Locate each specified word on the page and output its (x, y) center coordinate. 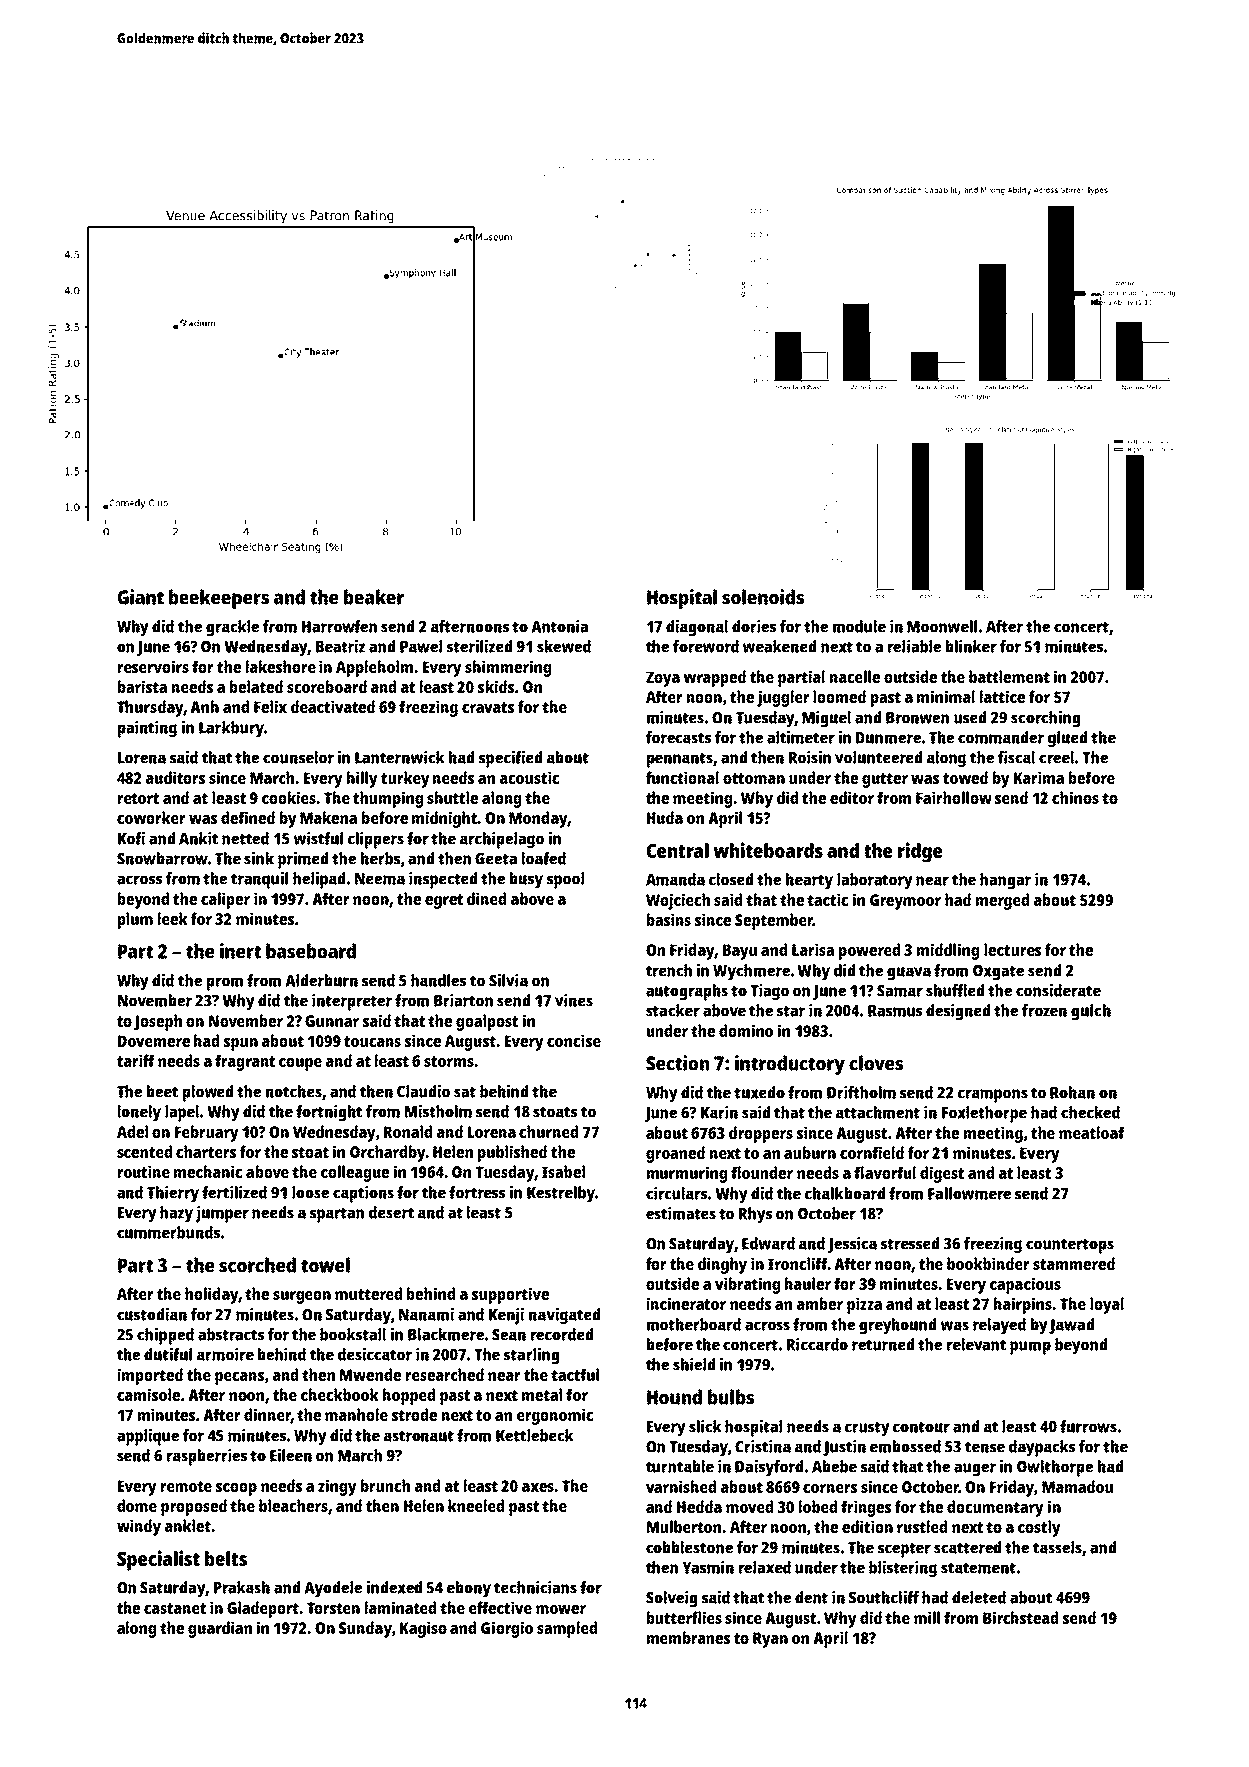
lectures (1012, 949)
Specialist (158, 1560)
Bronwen (917, 718)
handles (438, 980)
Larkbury (231, 729)
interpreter (352, 1002)
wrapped (714, 678)
